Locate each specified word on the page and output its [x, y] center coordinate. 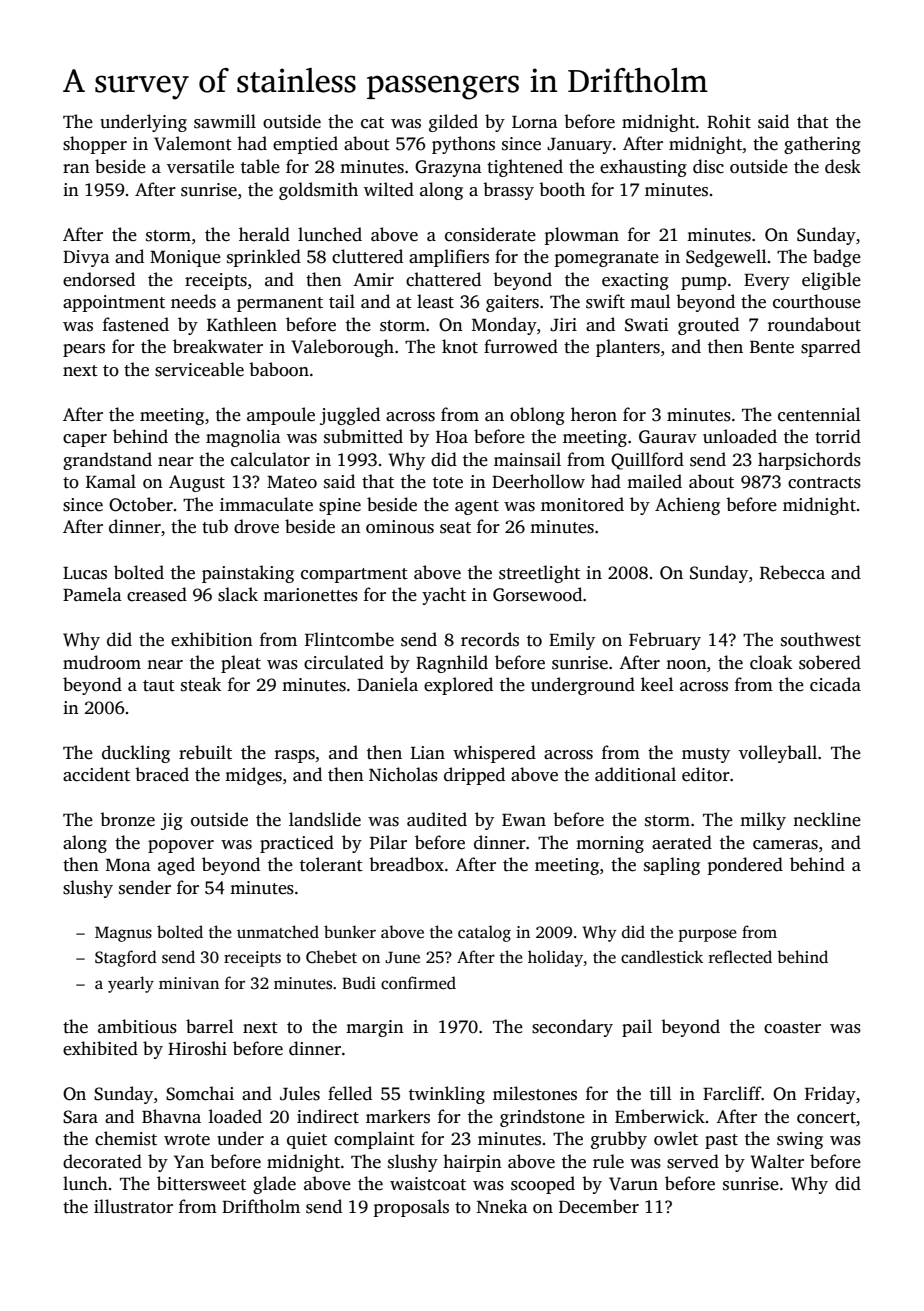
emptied [305, 145]
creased [157, 594]
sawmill [225, 121]
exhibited [100, 1048]
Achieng [687, 506]
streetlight [539, 574]
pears [84, 350]
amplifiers [449, 258]
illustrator [133, 1206]
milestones [535, 1093]
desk [843, 166]
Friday [830, 1095]
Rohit [729, 121]
